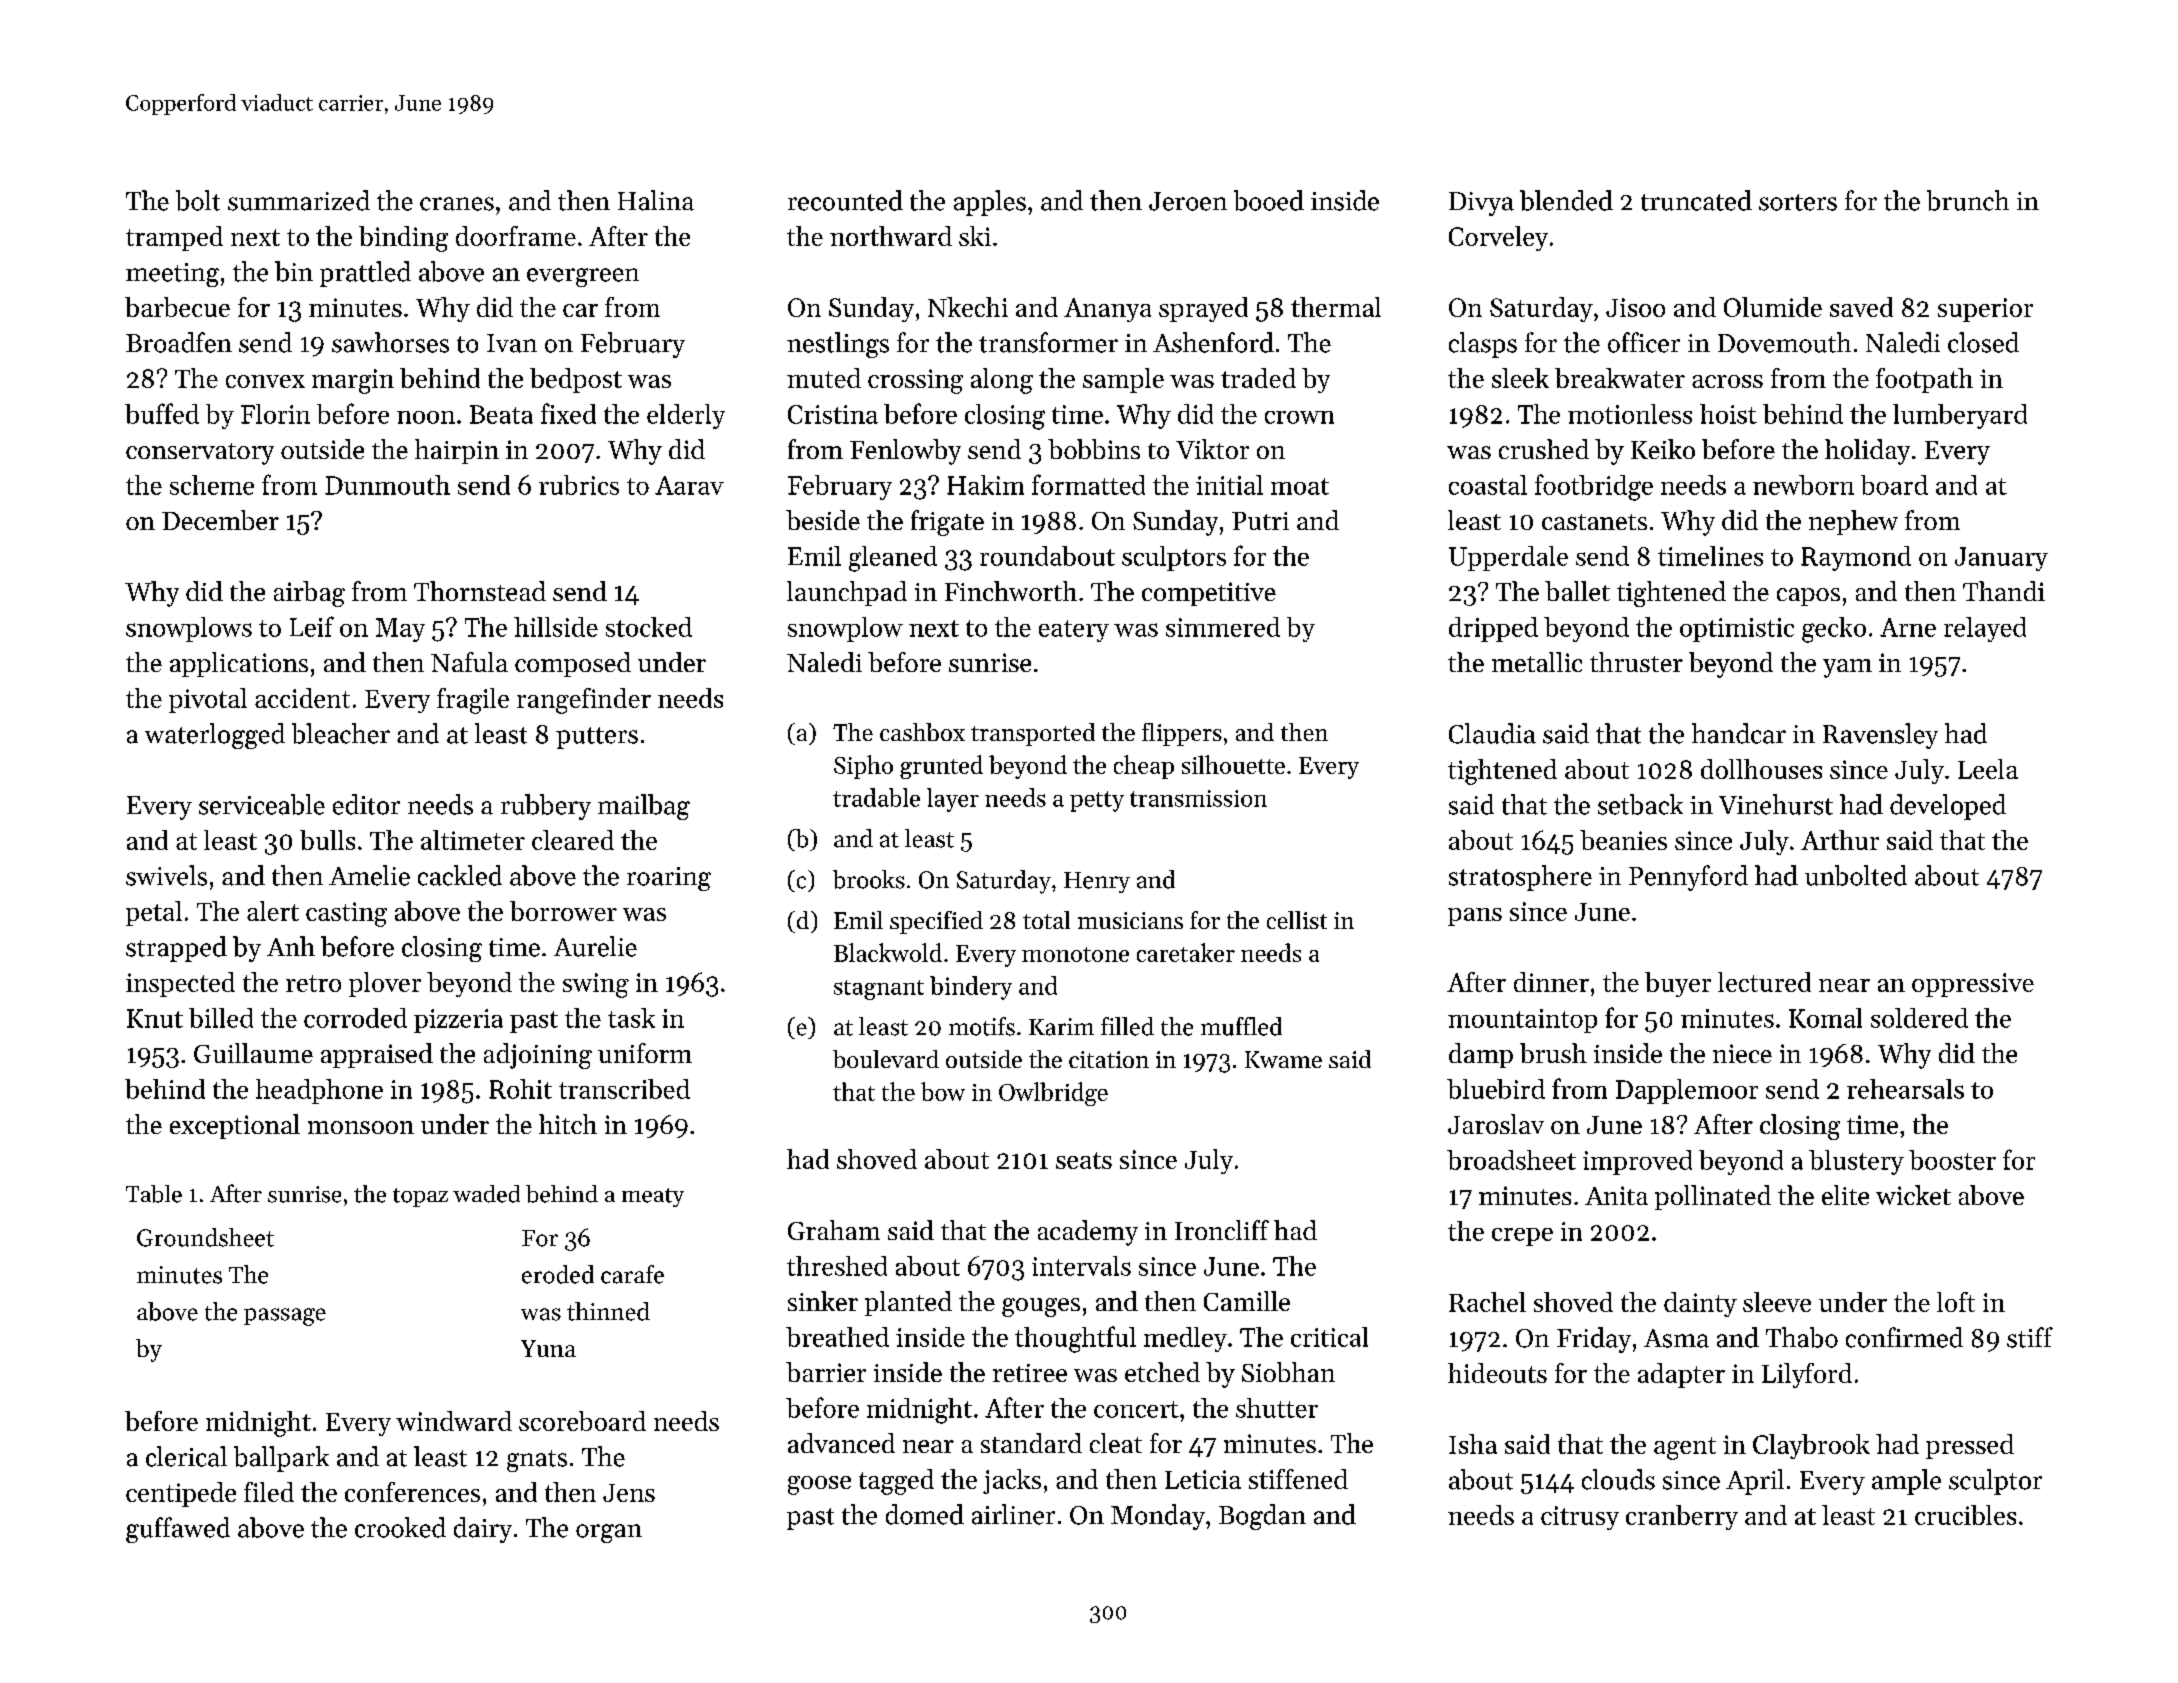  What do you see at coordinates (457, 204) in the image?
I see `cranes` at bounding box center [457, 204].
